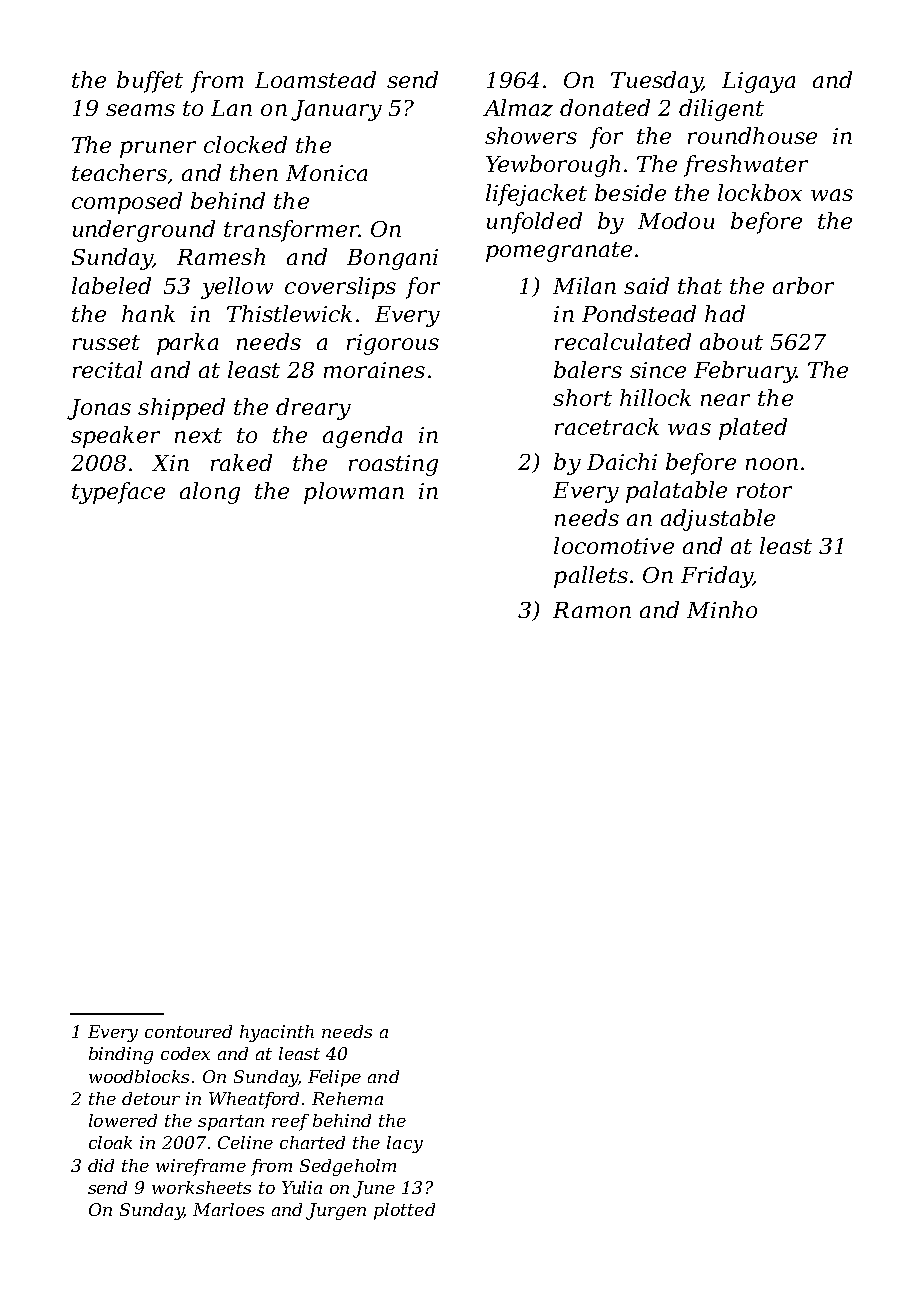 This image has width=924, height=1311. What do you see at coordinates (746, 166) in the image?
I see `freshwater` at bounding box center [746, 166].
